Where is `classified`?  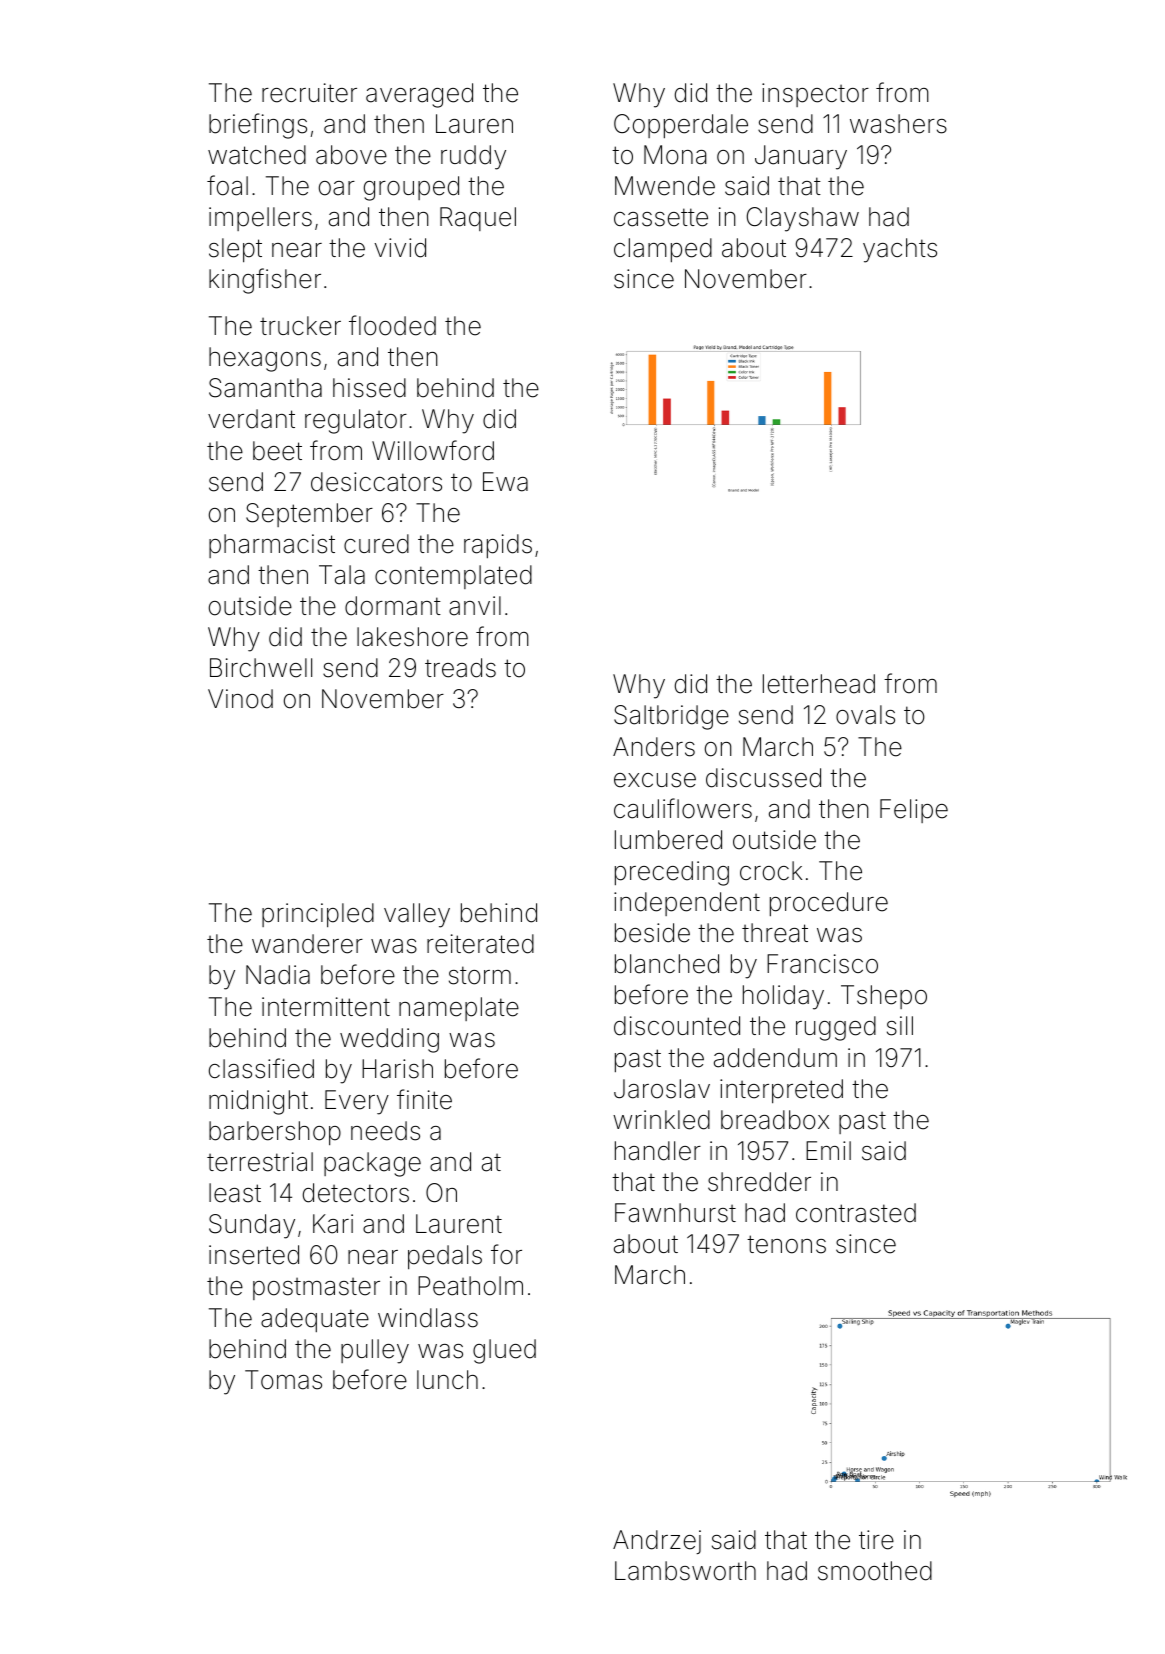
classified is located at coordinates (261, 1068).
